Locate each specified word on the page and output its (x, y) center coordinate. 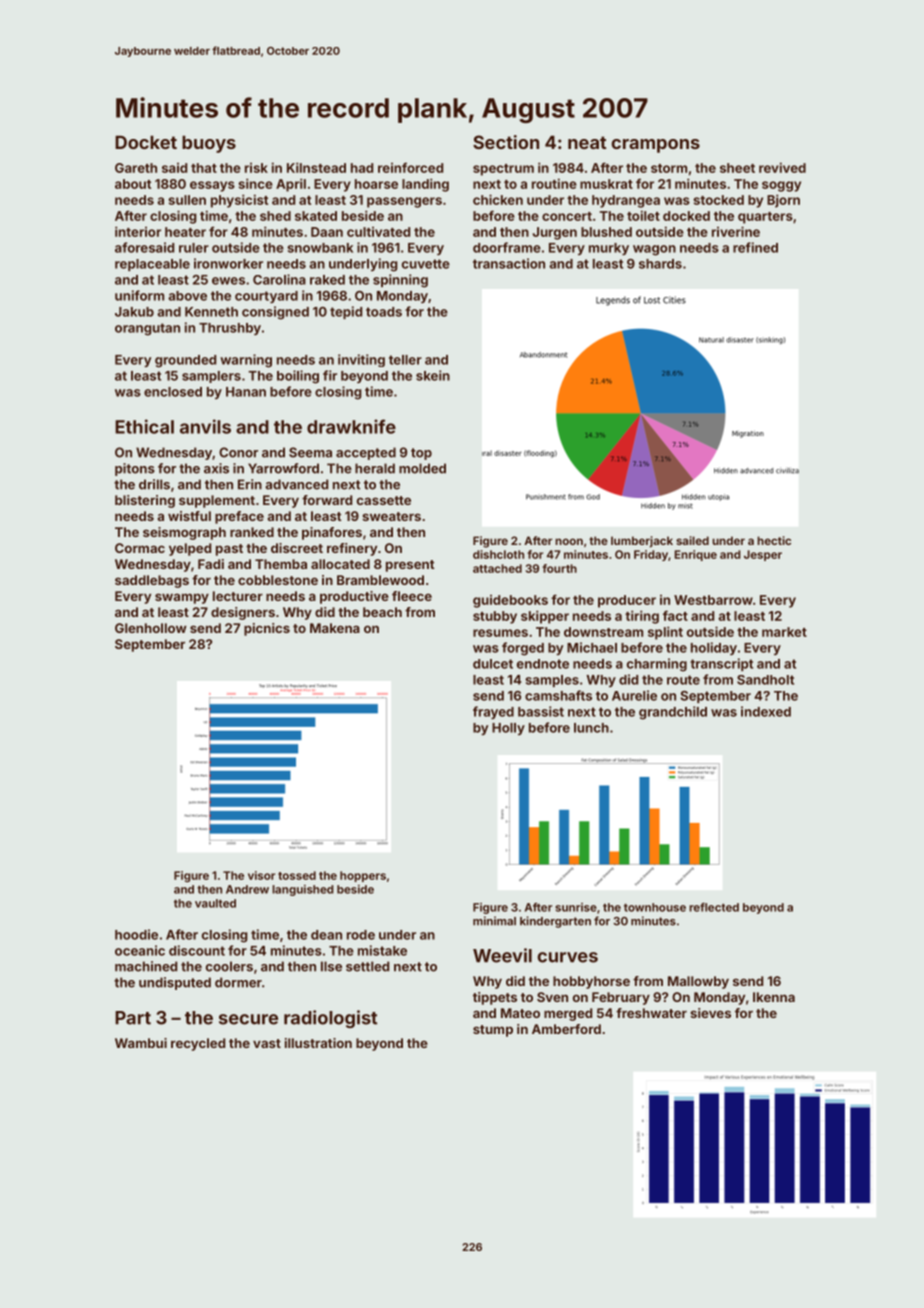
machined (146, 966)
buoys (209, 144)
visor (261, 875)
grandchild (673, 713)
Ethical (144, 426)
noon (569, 541)
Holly (508, 729)
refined (755, 247)
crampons (655, 146)
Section (506, 142)
